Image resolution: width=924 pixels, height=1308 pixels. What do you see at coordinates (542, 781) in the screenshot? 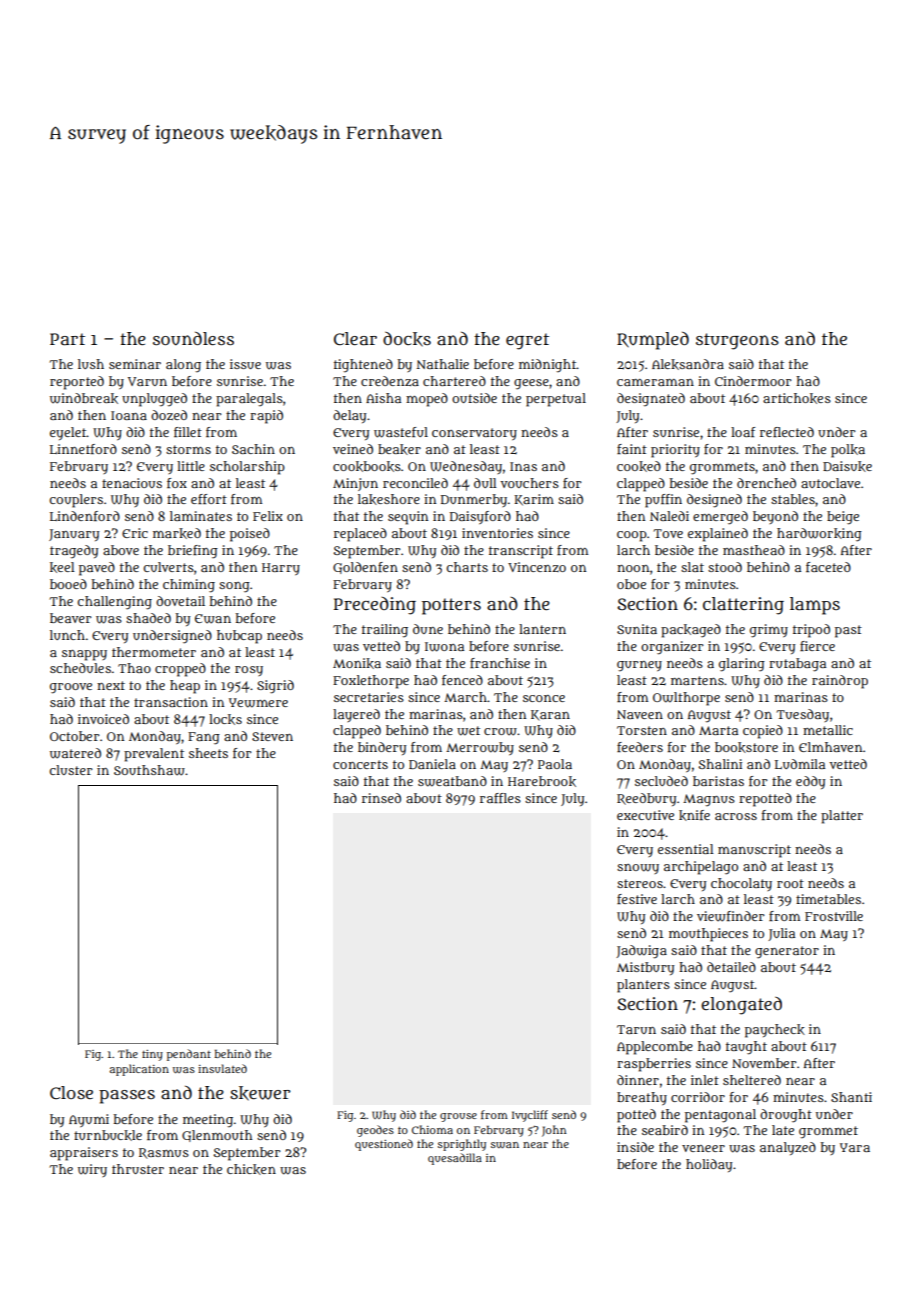
I see `Harebrook` at bounding box center [542, 781].
